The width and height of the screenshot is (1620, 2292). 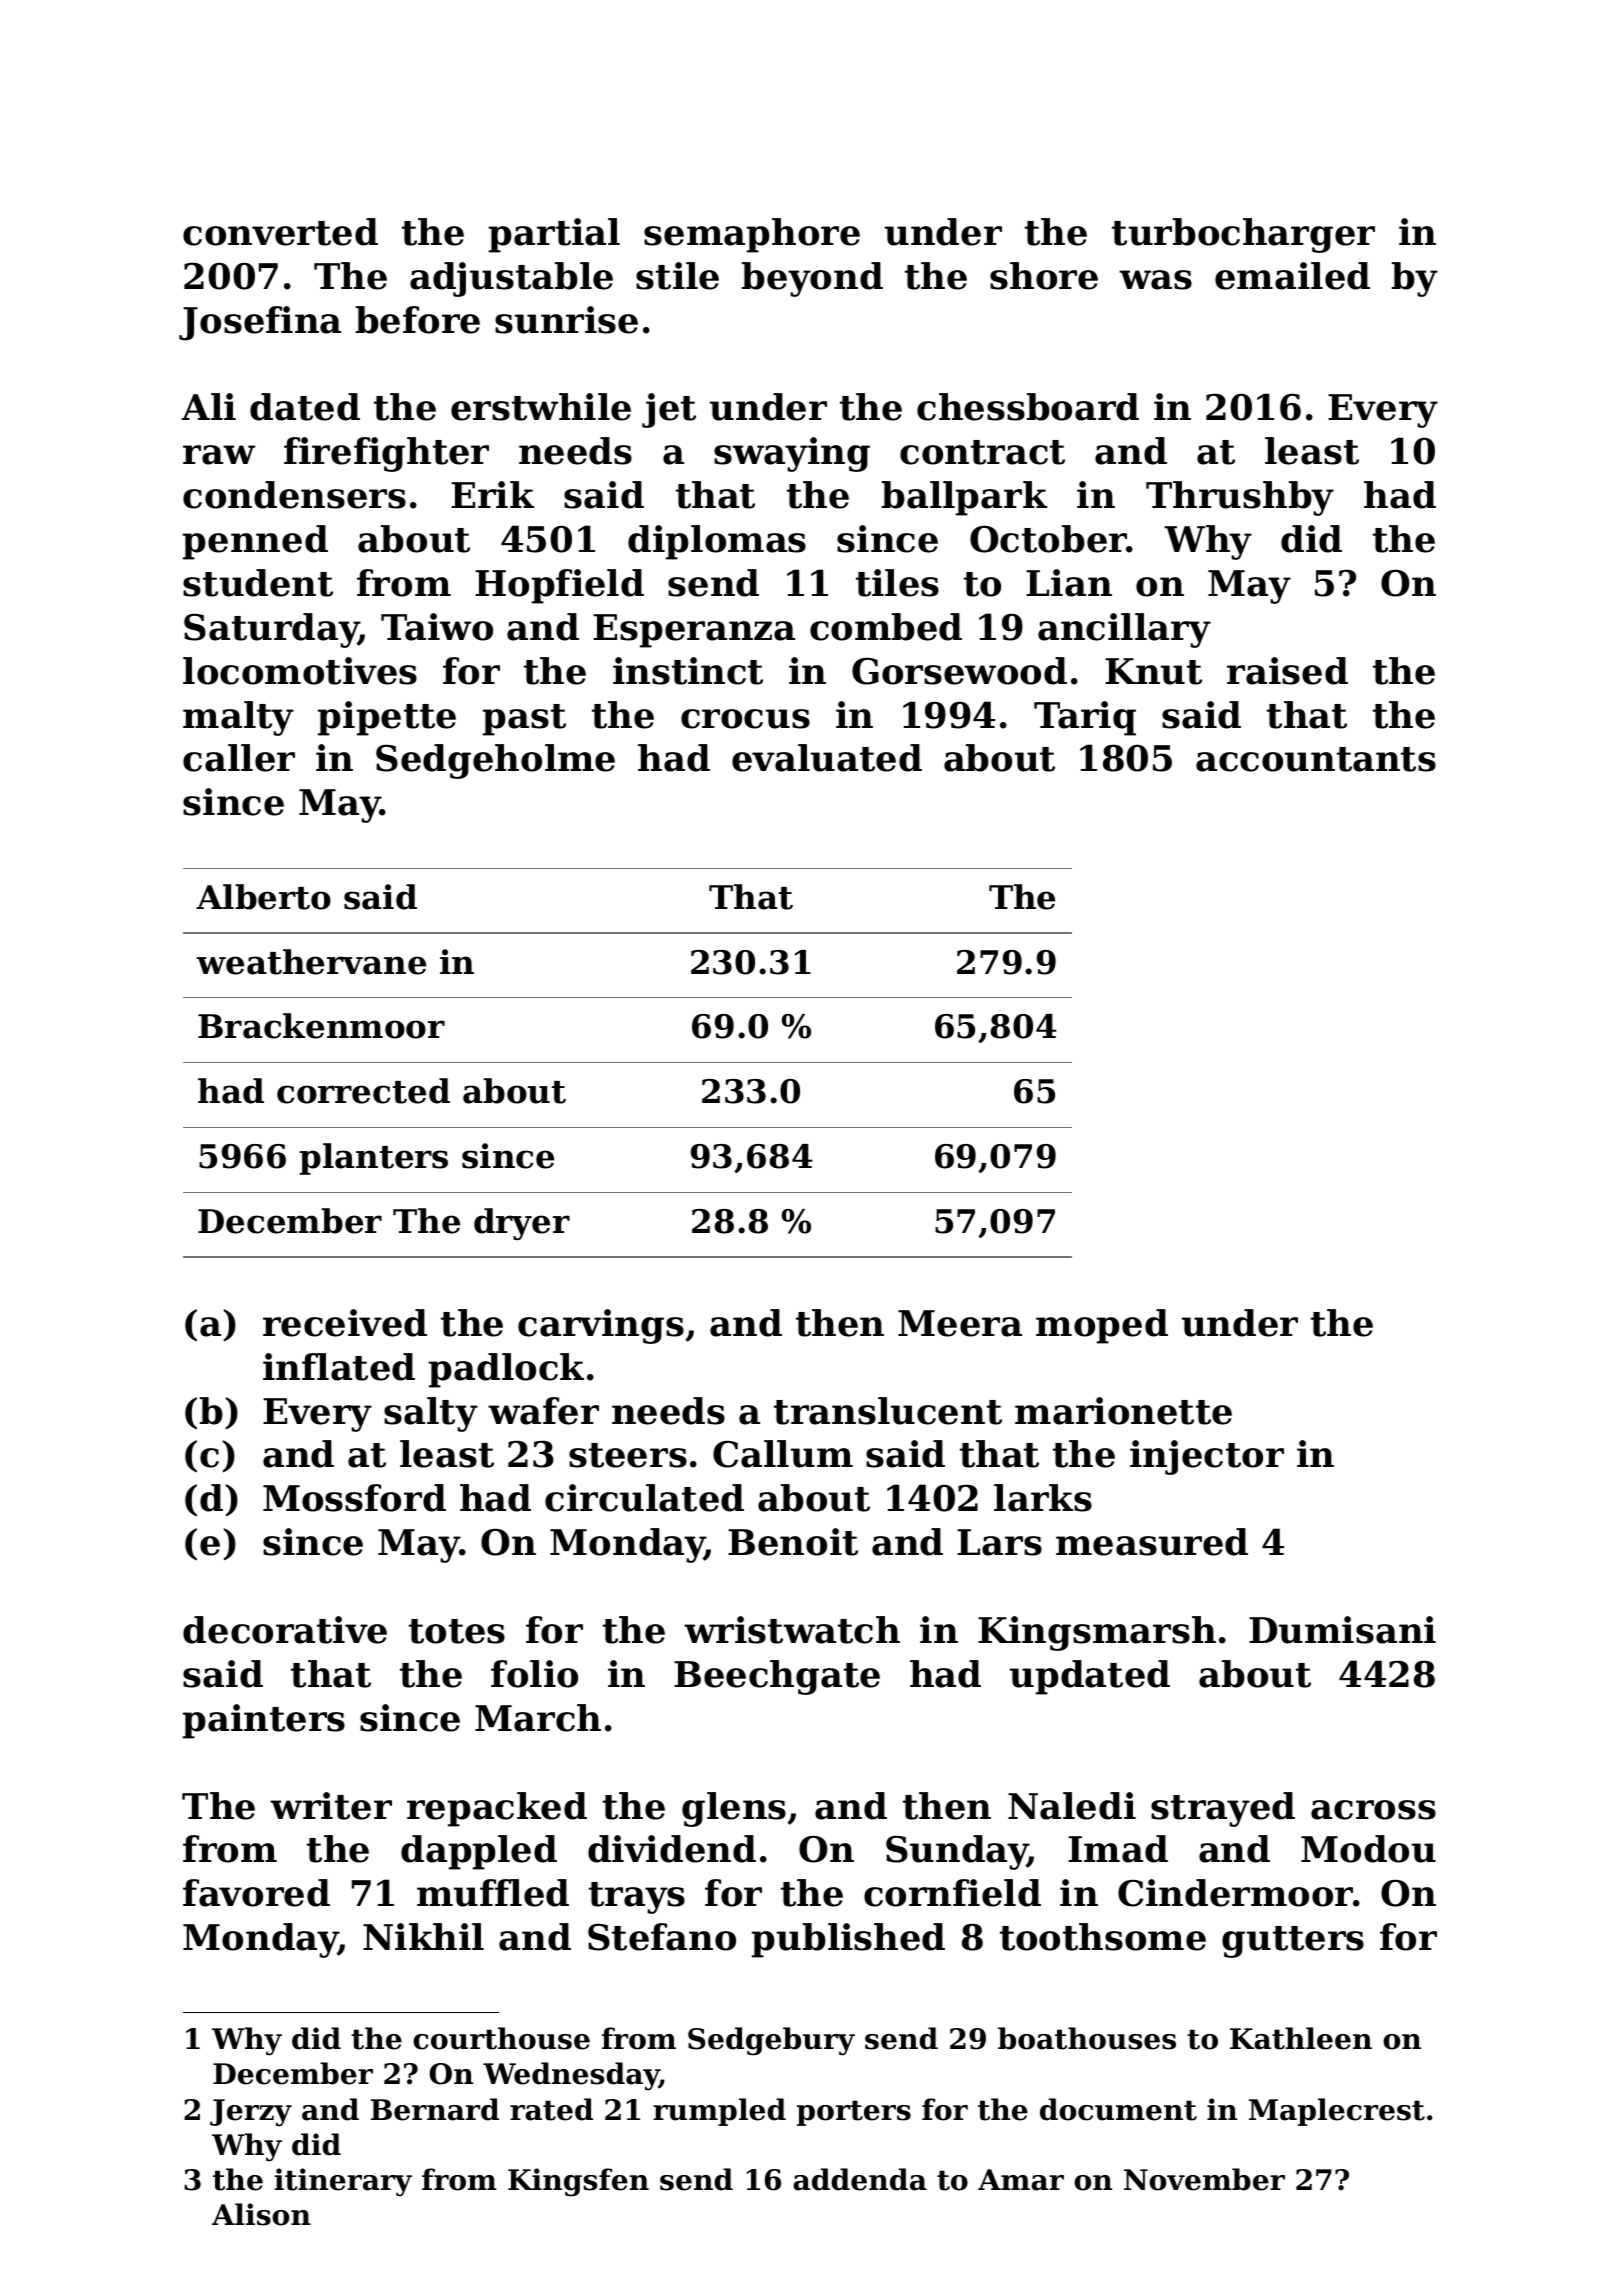 I want to click on Kingsmarsh, so click(x=1097, y=1633).
